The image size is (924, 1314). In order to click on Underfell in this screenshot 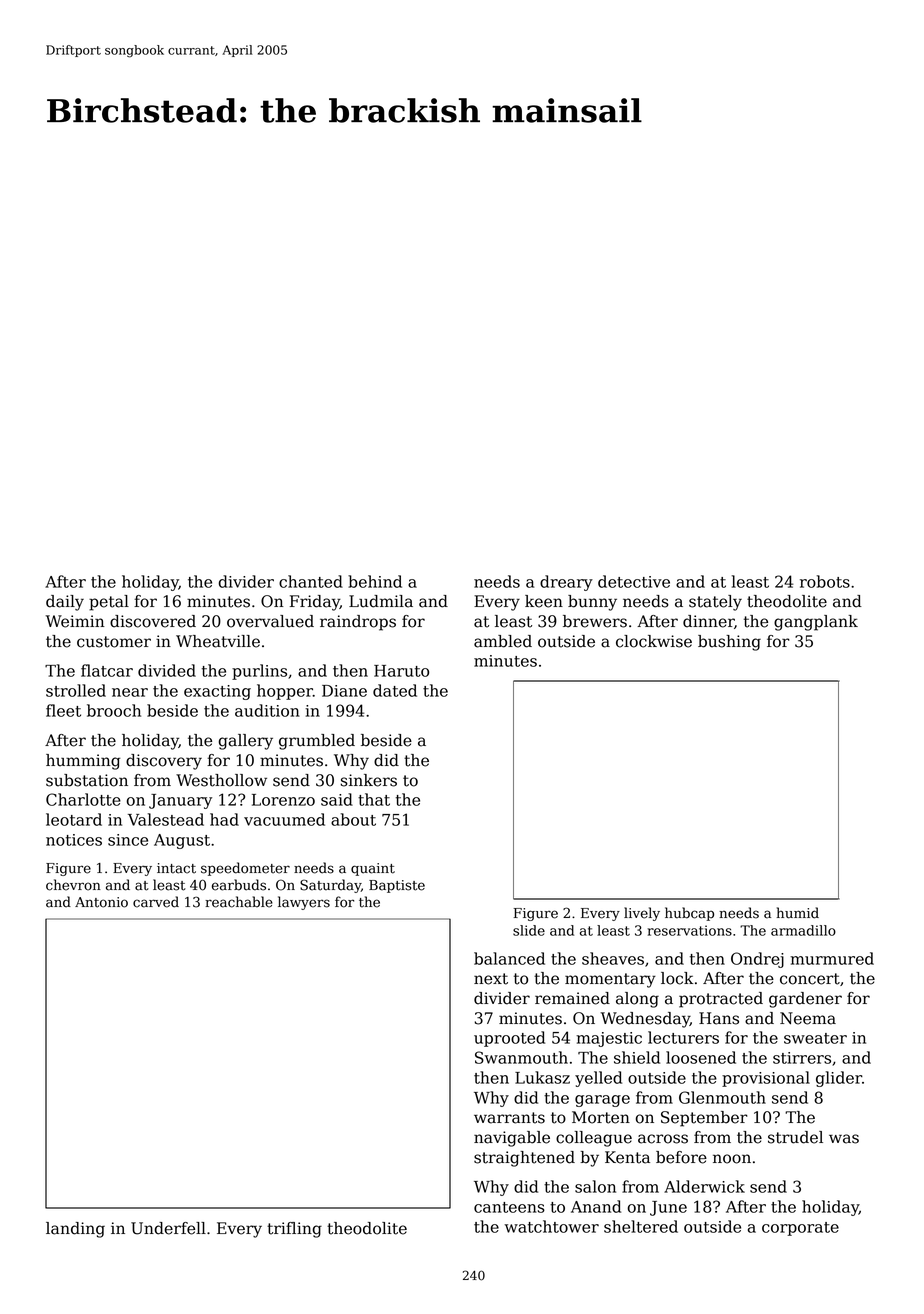, I will do `click(168, 1228)`.
